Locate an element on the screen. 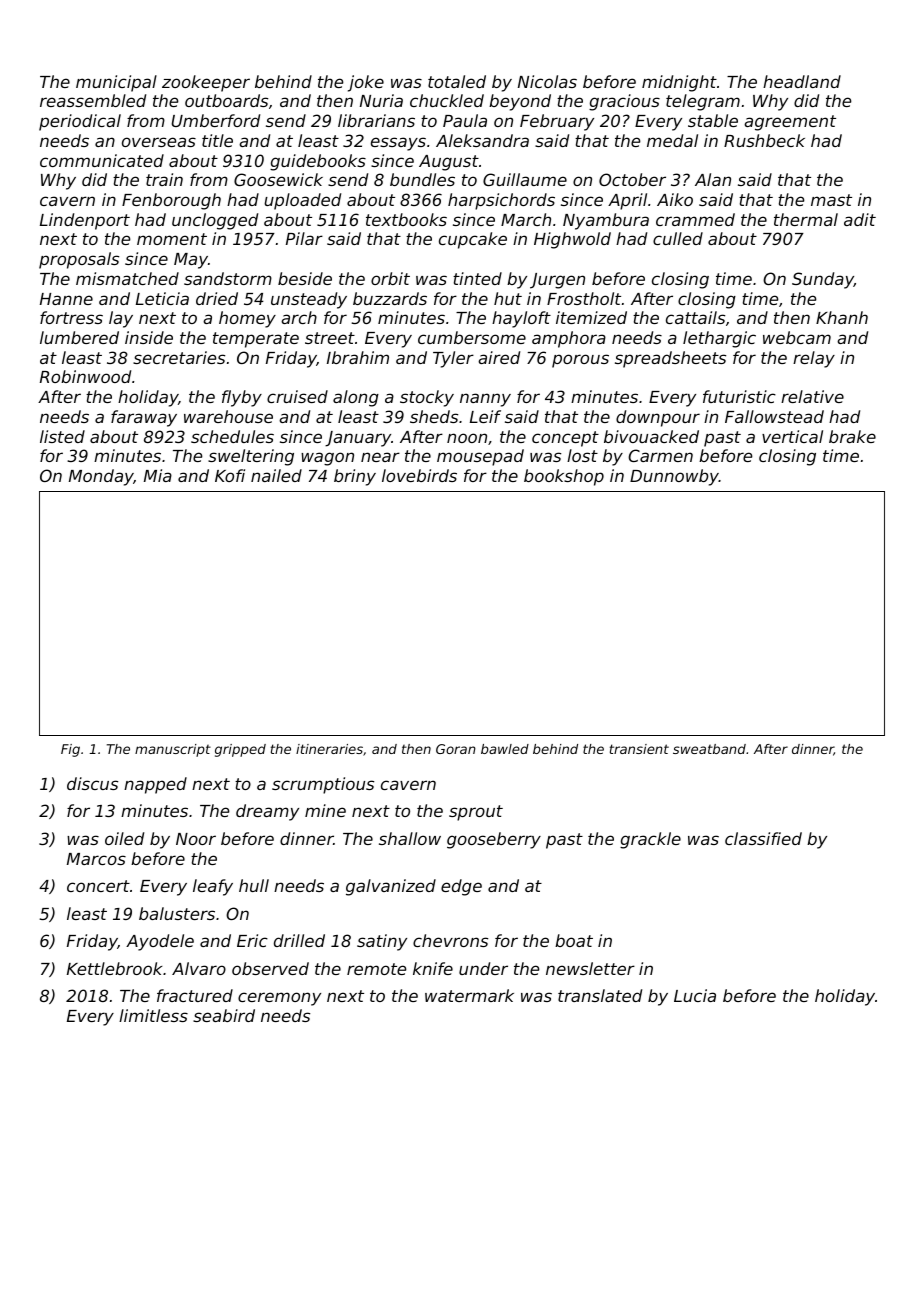 The image size is (924, 1308). seabird is located at coordinates (224, 1015).
